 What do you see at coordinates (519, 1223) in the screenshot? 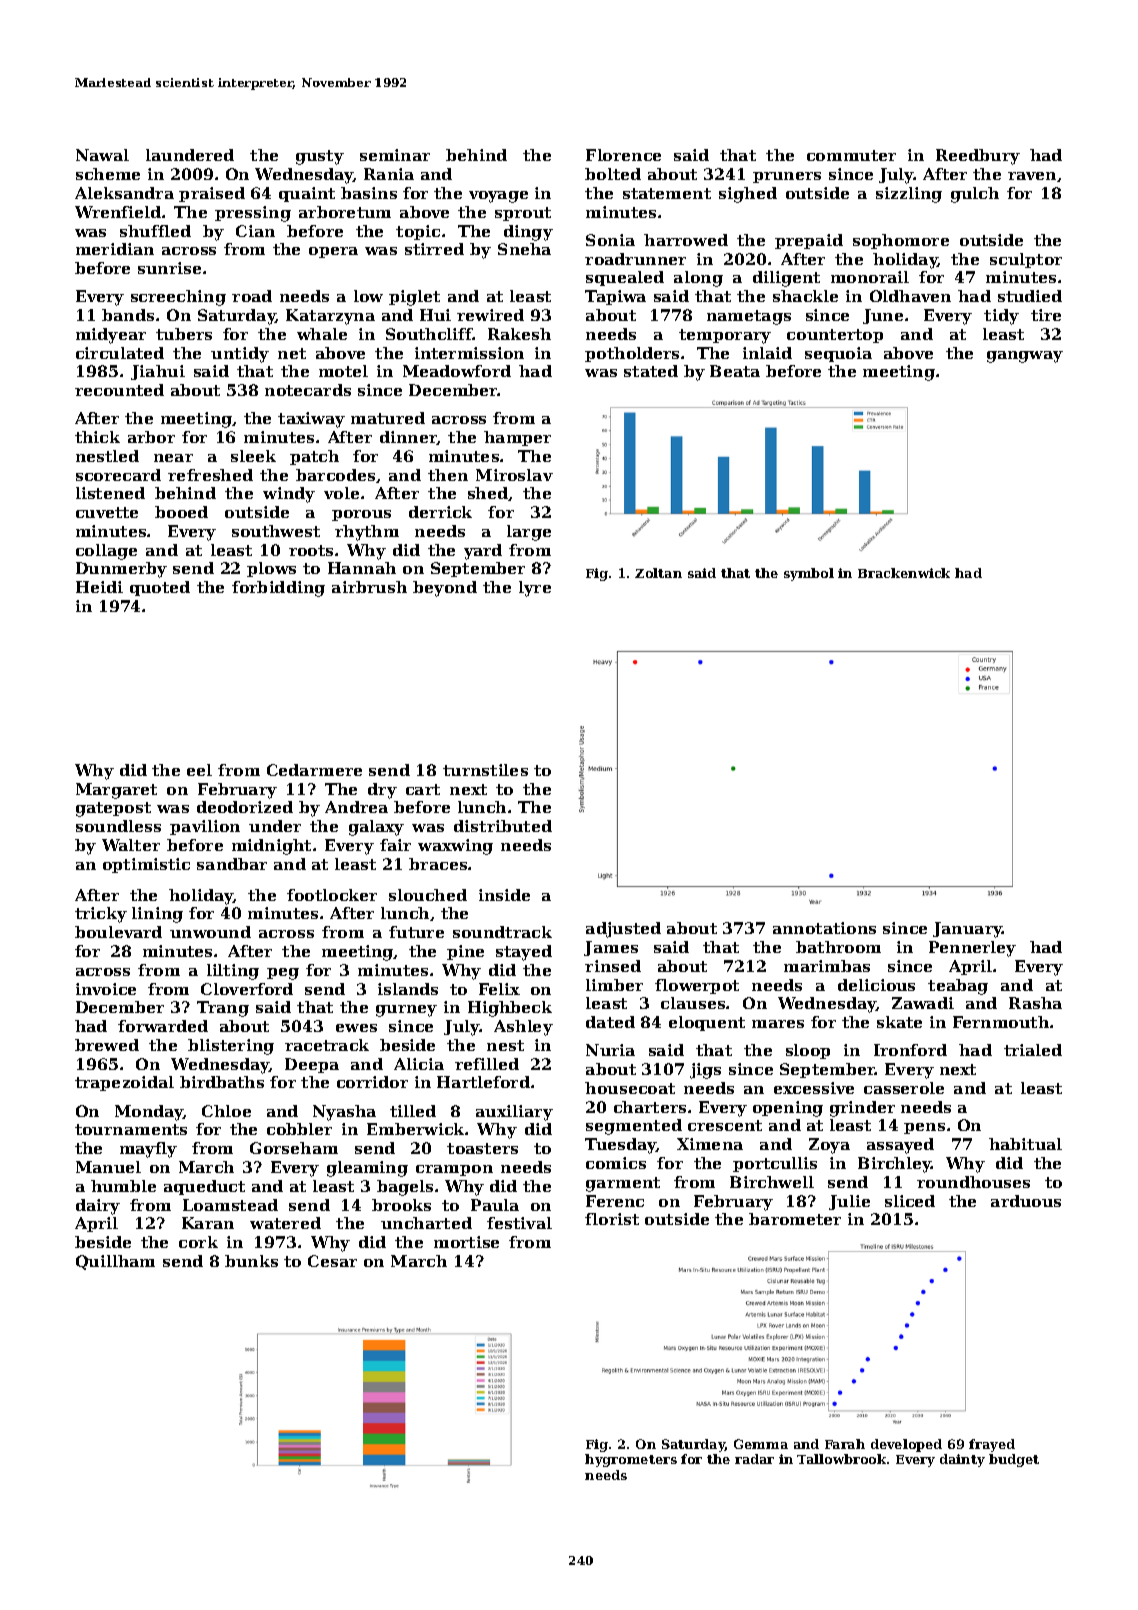
I see `festival` at bounding box center [519, 1223].
